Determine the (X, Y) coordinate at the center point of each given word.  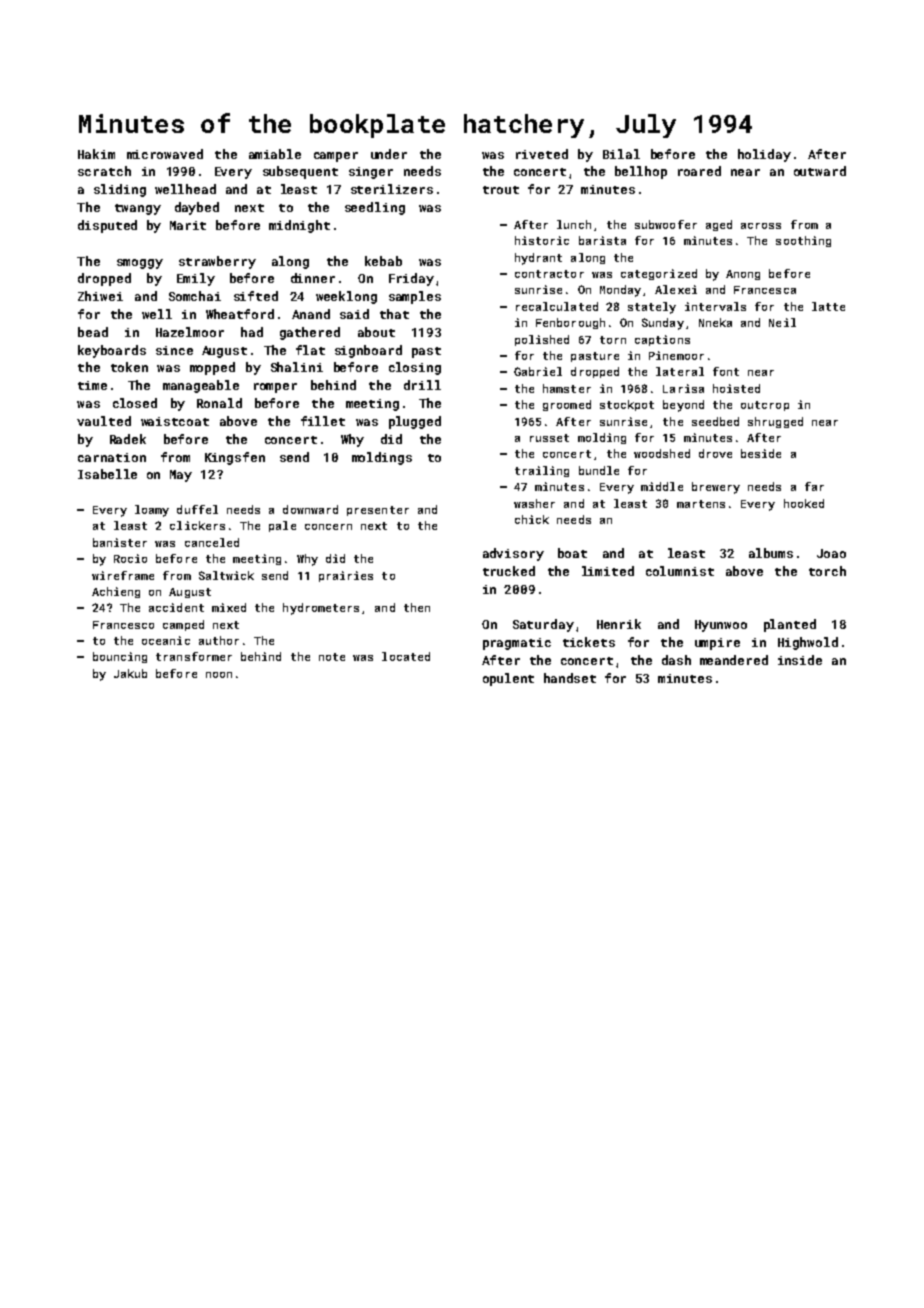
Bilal (621, 154)
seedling (375, 208)
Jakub (130, 673)
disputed (107, 226)
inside (800, 660)
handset (570, 678)
